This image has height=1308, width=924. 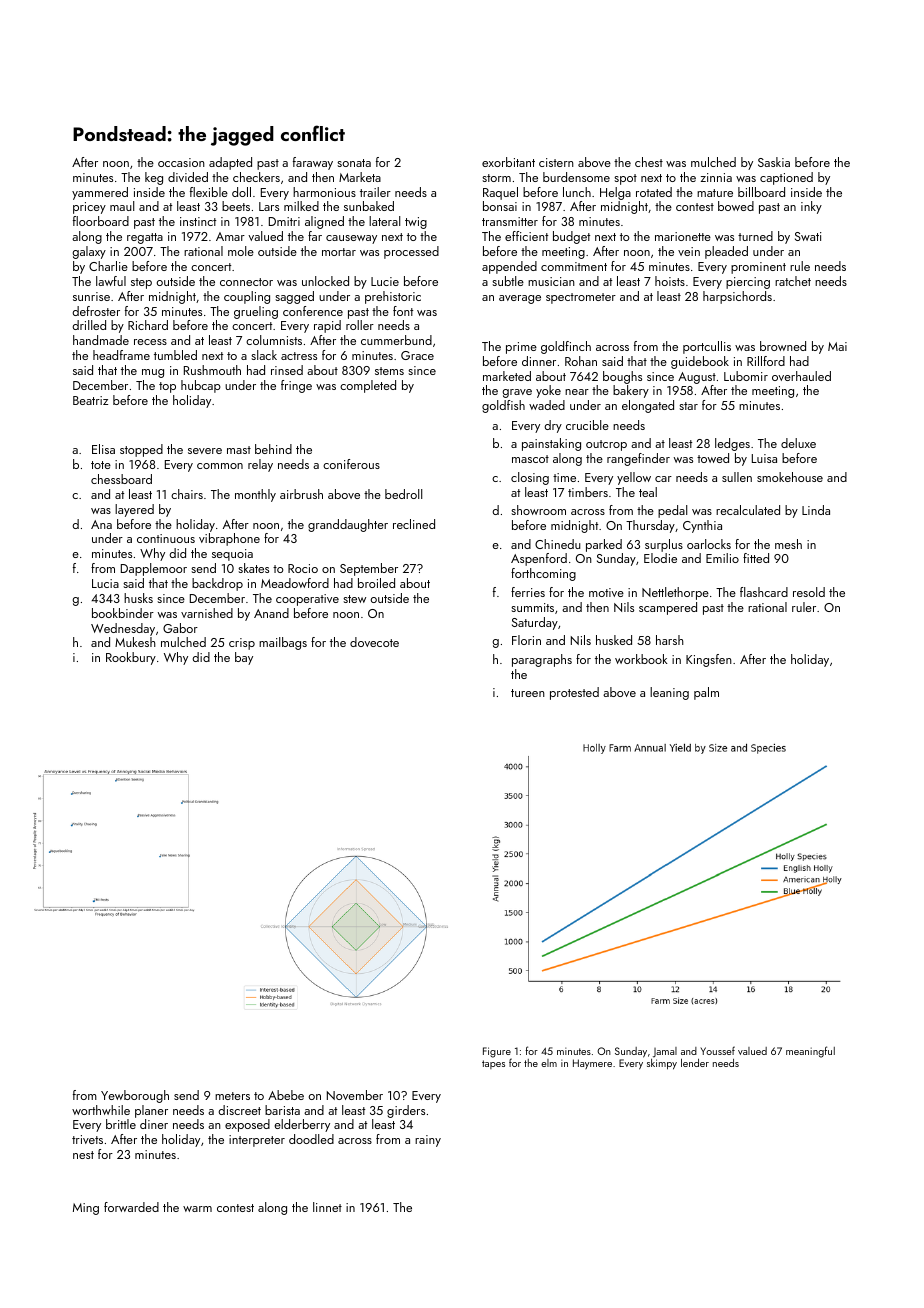 What do you see at coordinates (101, 340) in the image?
I see `handmade` at bounding box center [101, 340].
